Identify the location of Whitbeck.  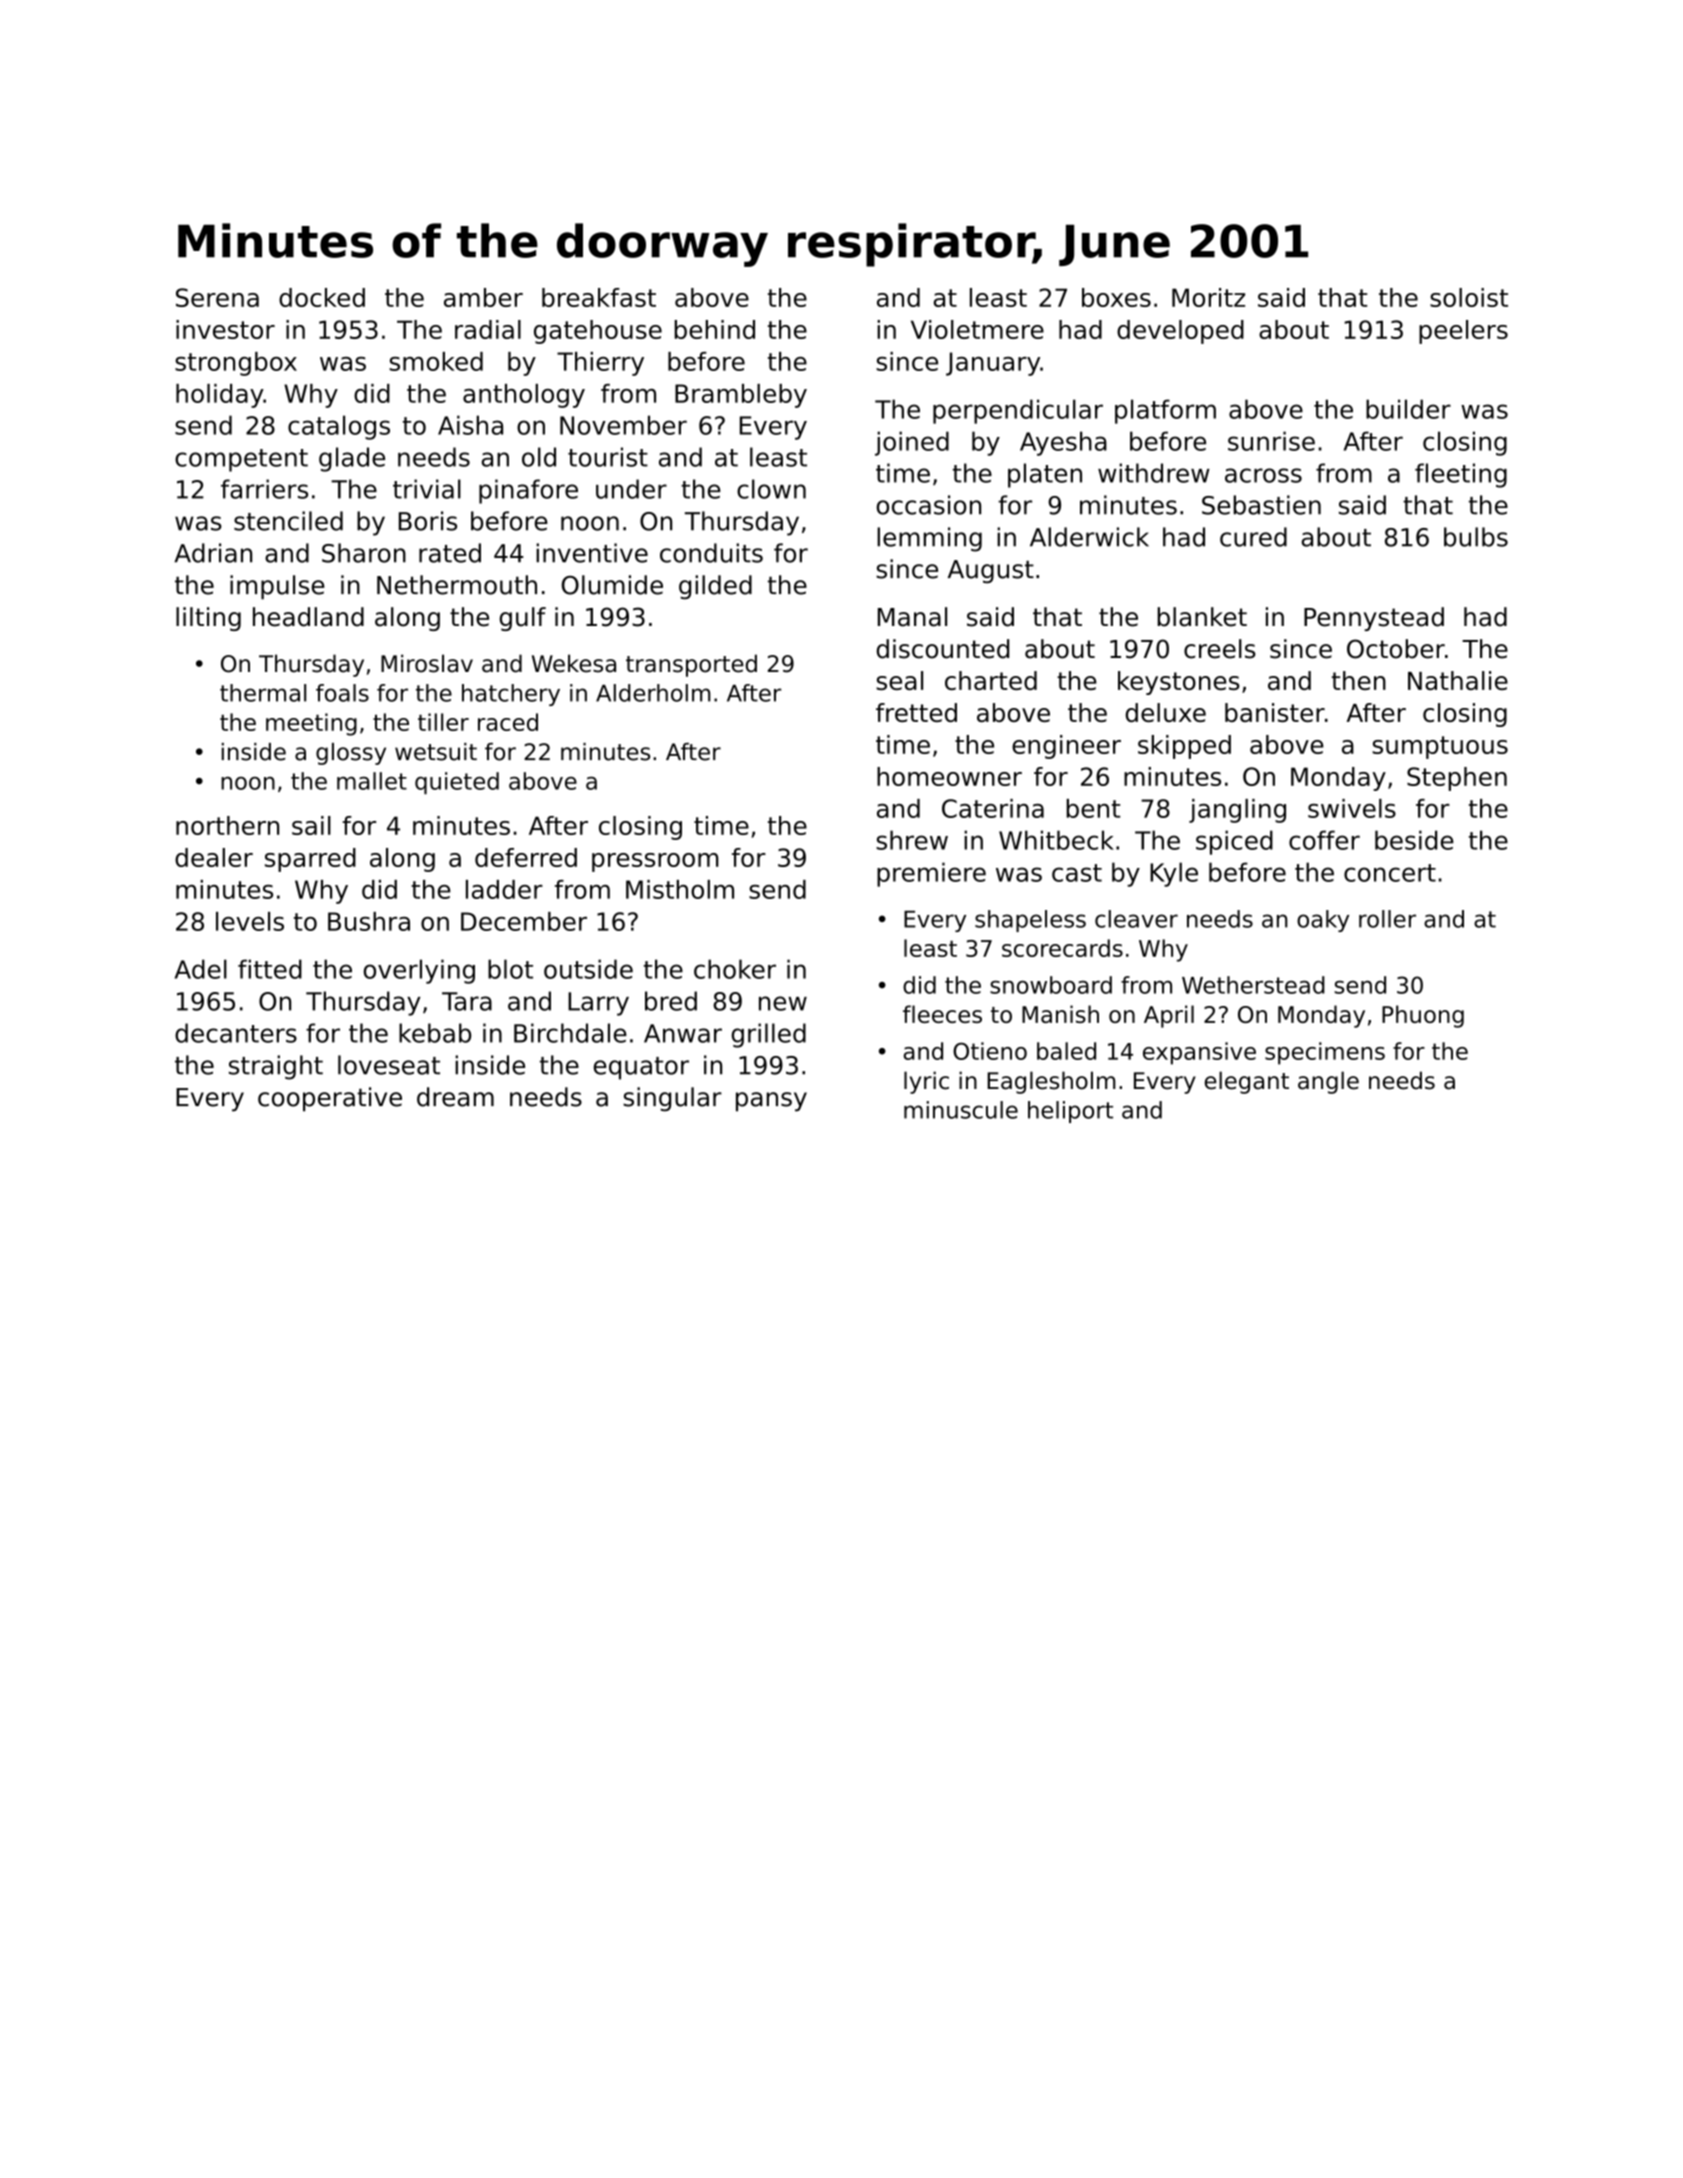
(1056, 840).
